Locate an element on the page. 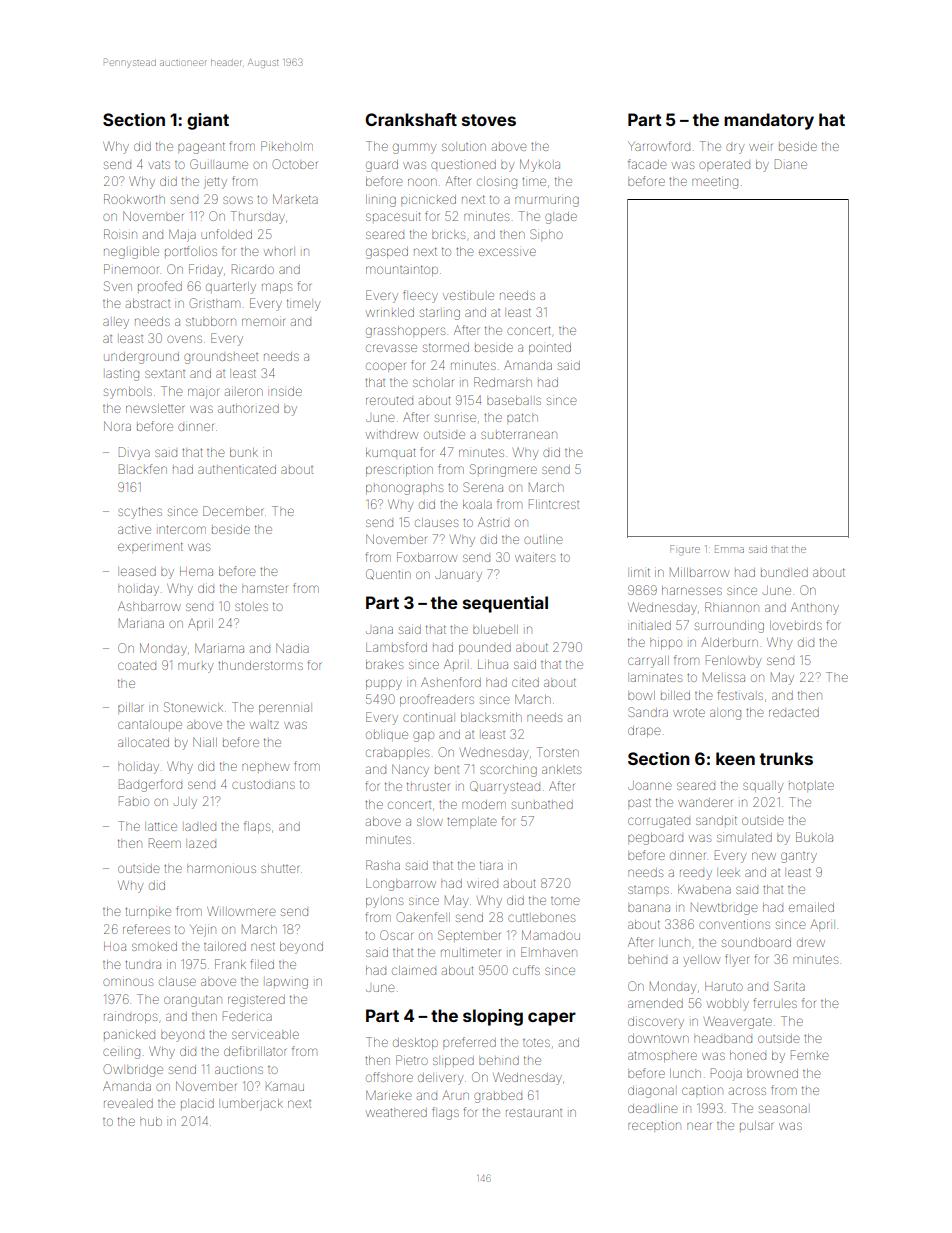 This image has width=952, height=1233. pointed is located at coordinates (550, 348).
